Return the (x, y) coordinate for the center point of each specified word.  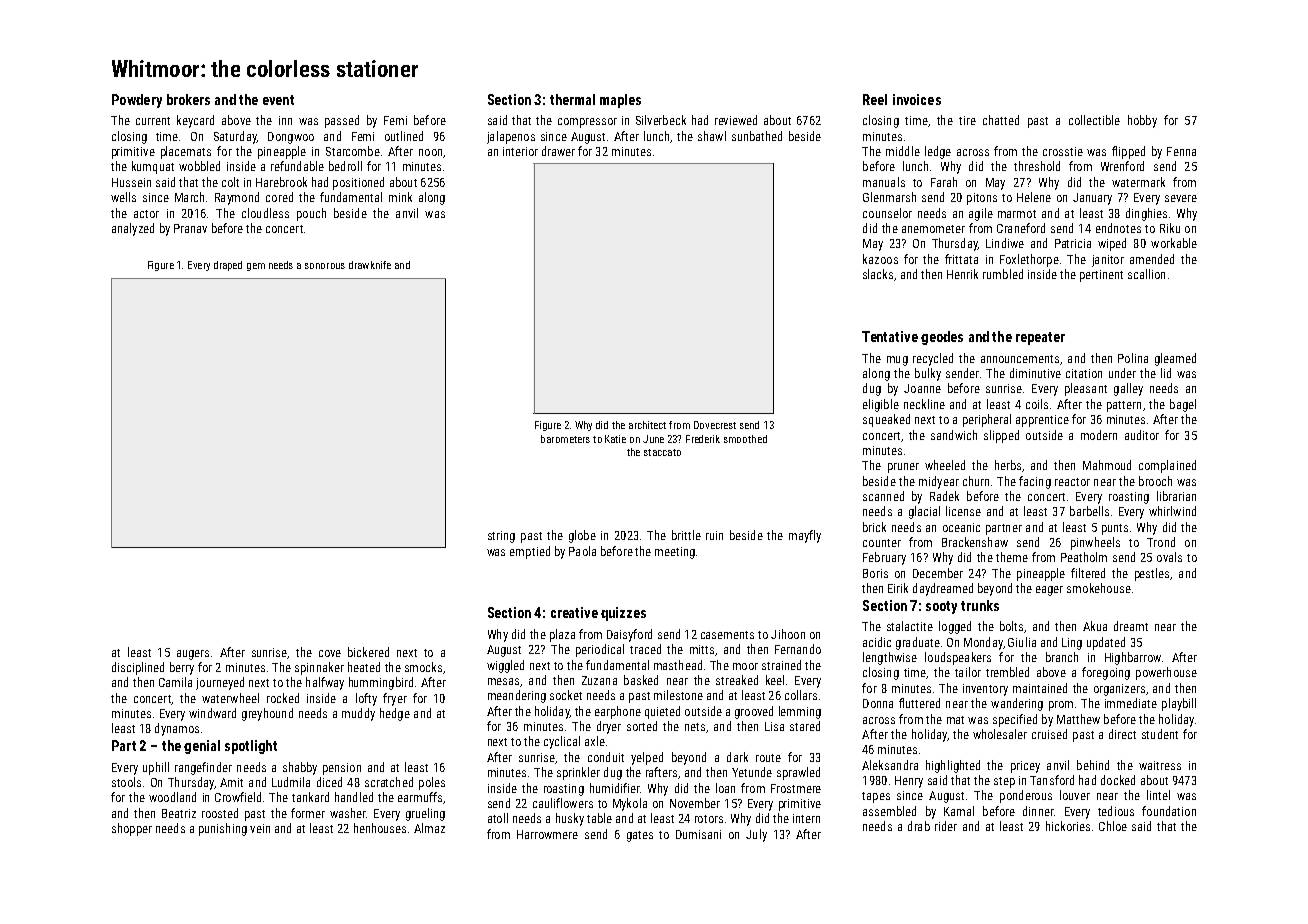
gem (256, 267)
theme (1012, 557)
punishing (223, 829)
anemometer (933, 229)
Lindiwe (1005, 243)
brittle (686, 535)
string (501, 537)
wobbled (199, 166)
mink (400, 197)
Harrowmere (547, 834)
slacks (879, 275)
